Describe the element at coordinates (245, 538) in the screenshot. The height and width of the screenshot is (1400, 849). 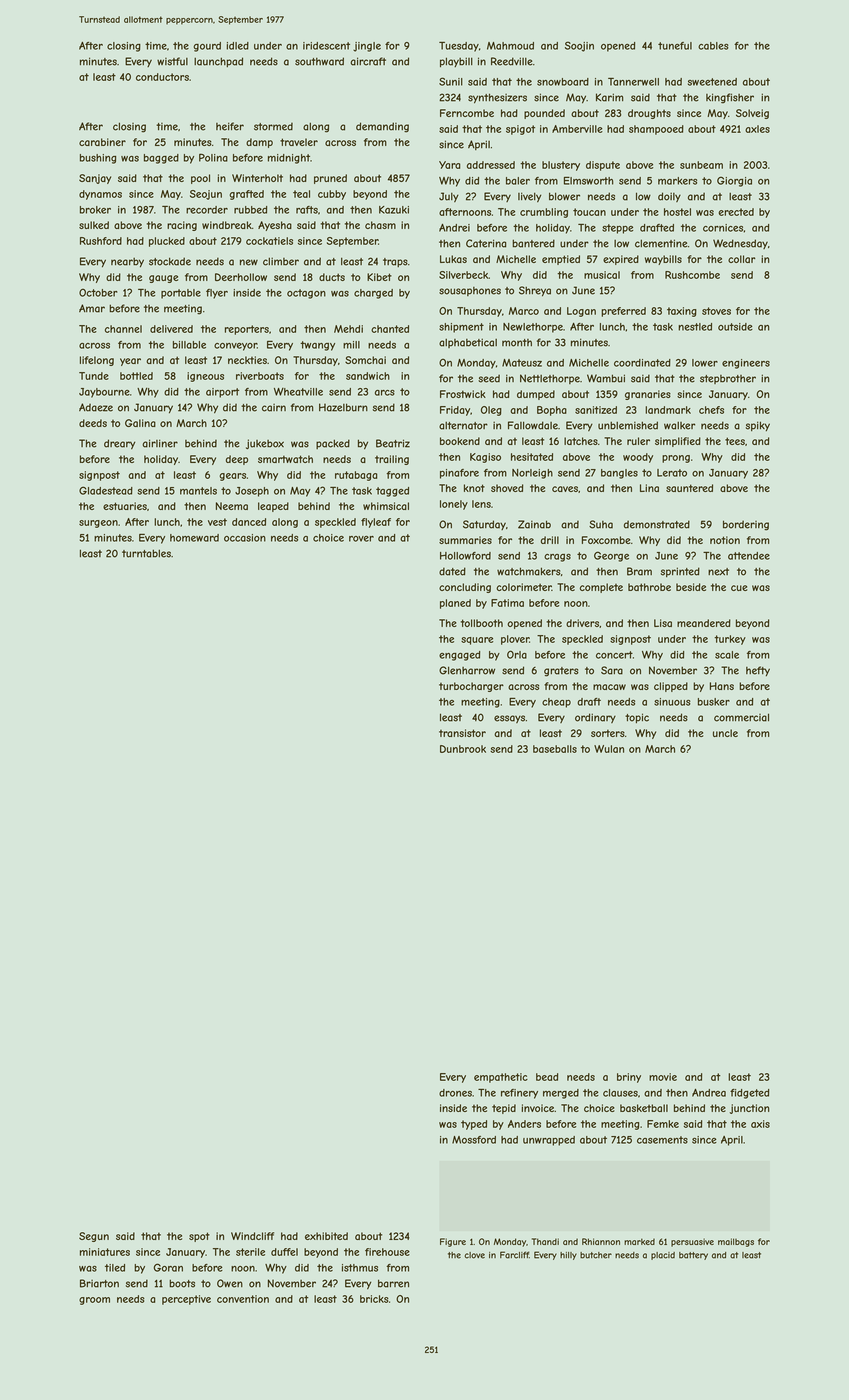
I see `occasion` at that location.
